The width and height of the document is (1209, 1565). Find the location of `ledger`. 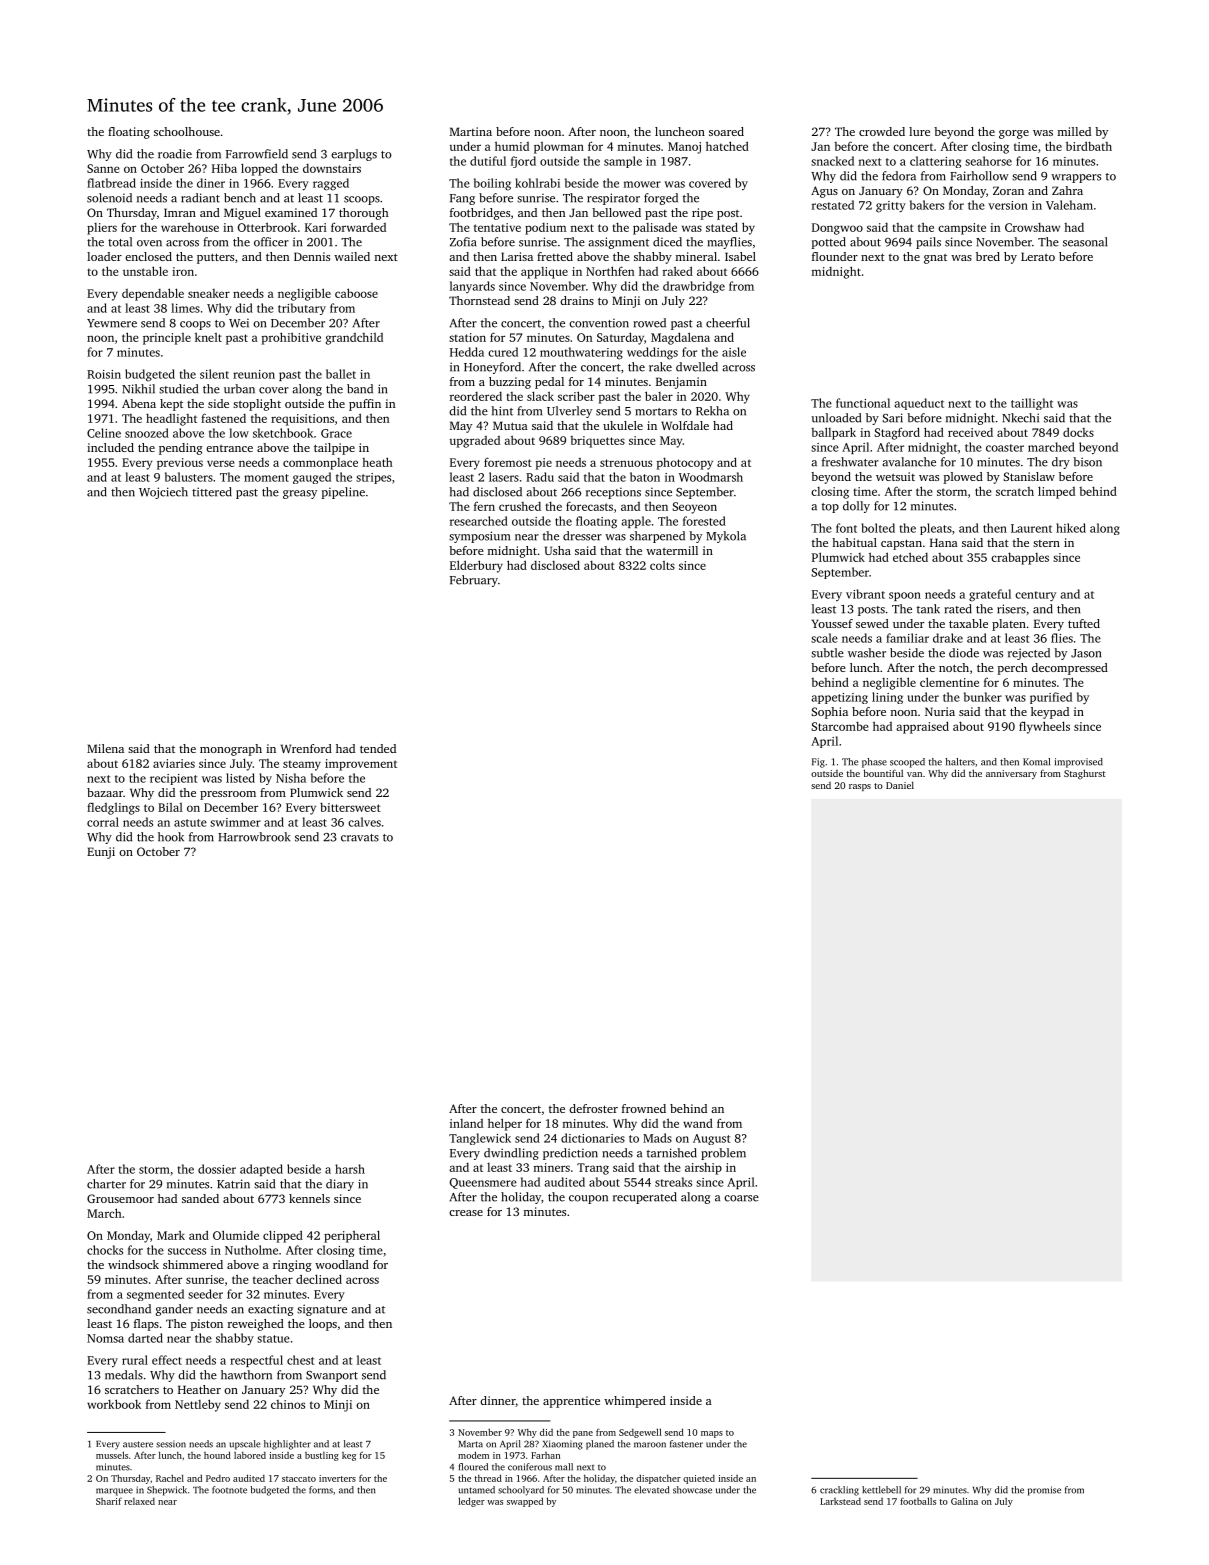

ledger is located at coordinates (471, 1502).
